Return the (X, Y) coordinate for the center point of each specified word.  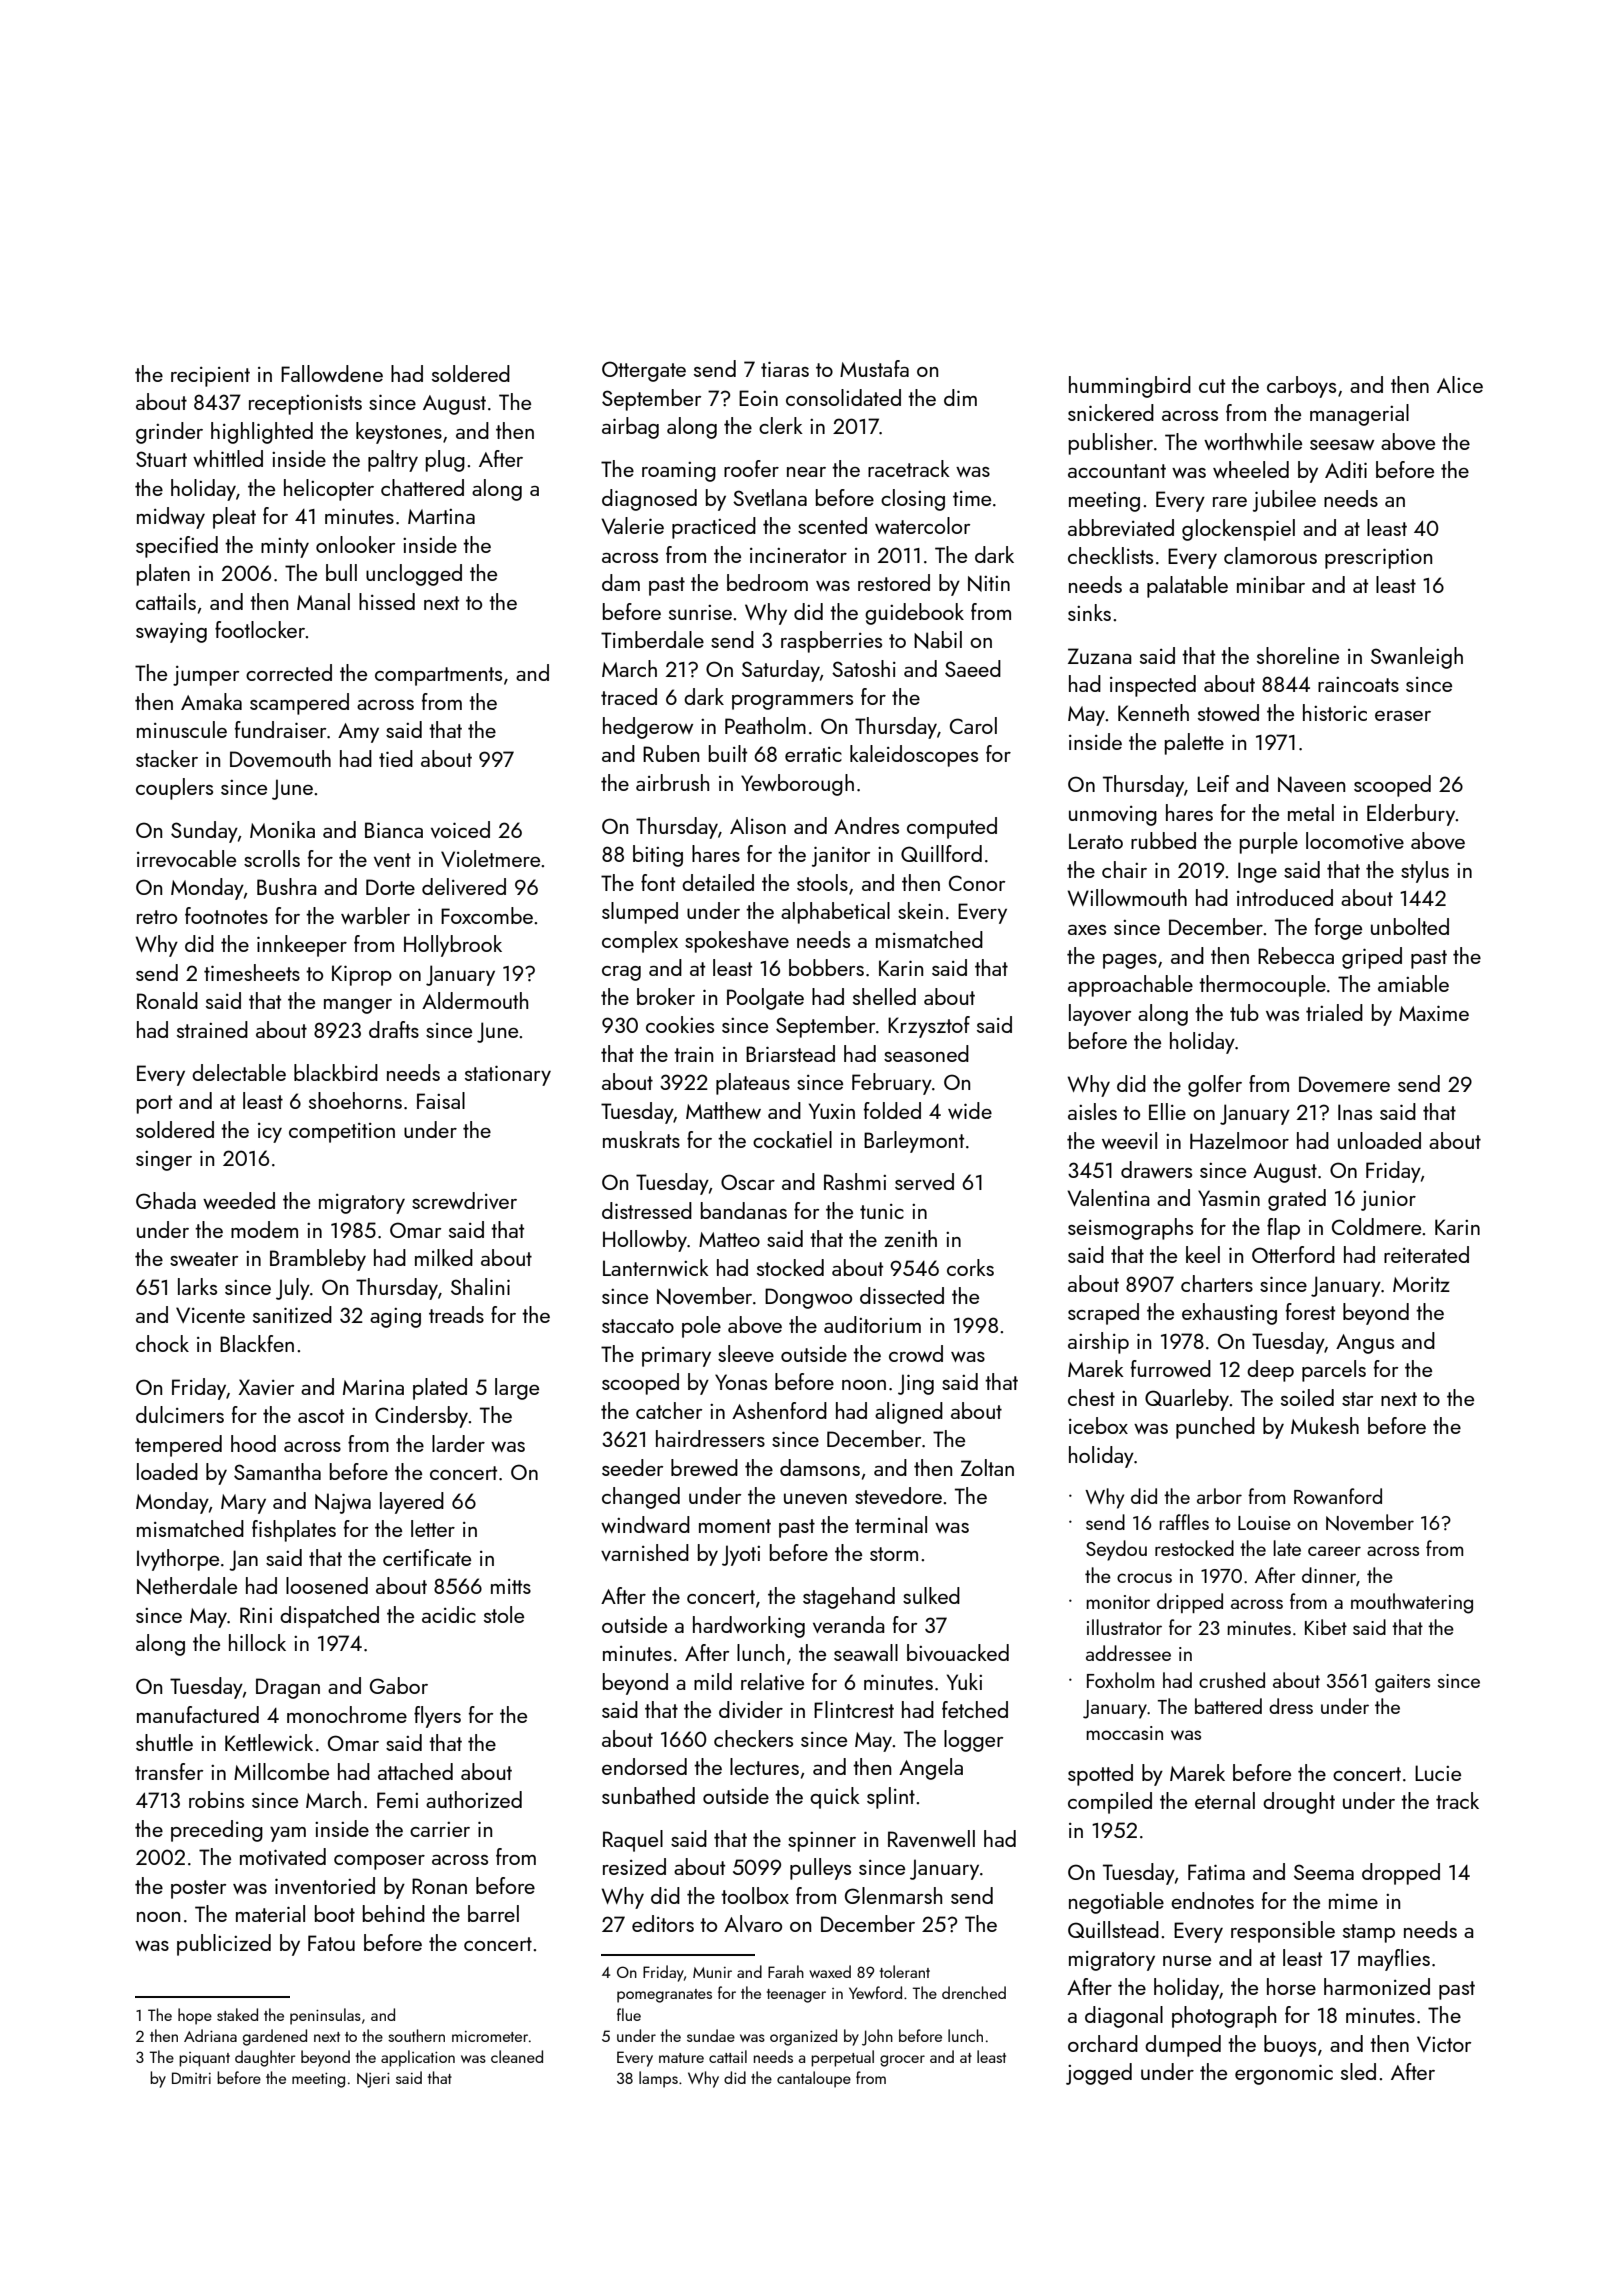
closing (913, 500)
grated (1297, 1200)
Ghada (166, 1200)
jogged (1099, 2074)
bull (341, 572)
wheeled (1251, 469)
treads (456, 1314)
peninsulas (325, 2016)
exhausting (1229, 1314)
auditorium (872, 1324)
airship (1098, 1343)
